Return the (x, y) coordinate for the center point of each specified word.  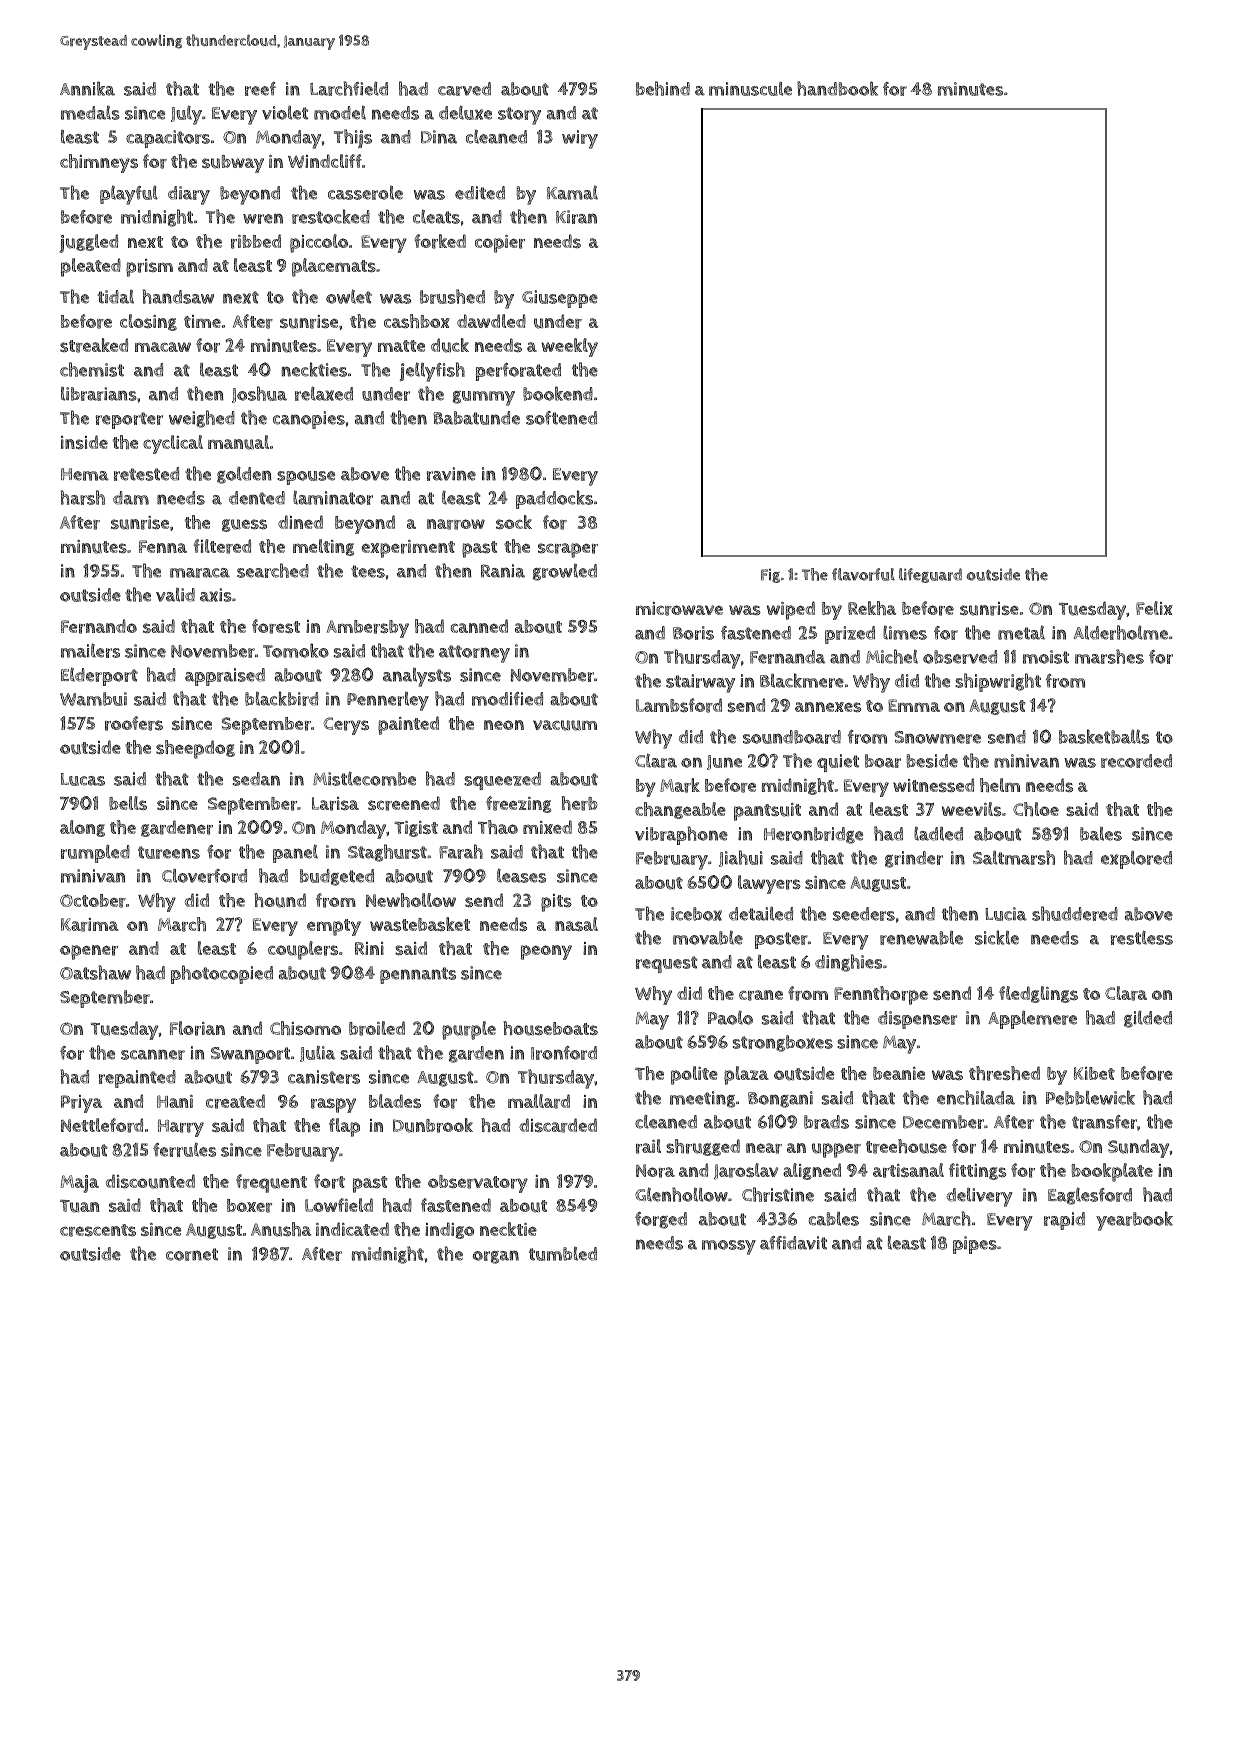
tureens (169, 852)
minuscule (750, 88)
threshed (1004, 1073)
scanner (153, 1054)
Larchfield (349, 88)
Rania (503, 571)
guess (244, 525)
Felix (1154, 608)
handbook (837, 88)
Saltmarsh (1014, 857)
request (667, 964)
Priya (81, 1104)
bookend (558, 393)
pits (556, 903)
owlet (349, 296)
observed (960, 657)
